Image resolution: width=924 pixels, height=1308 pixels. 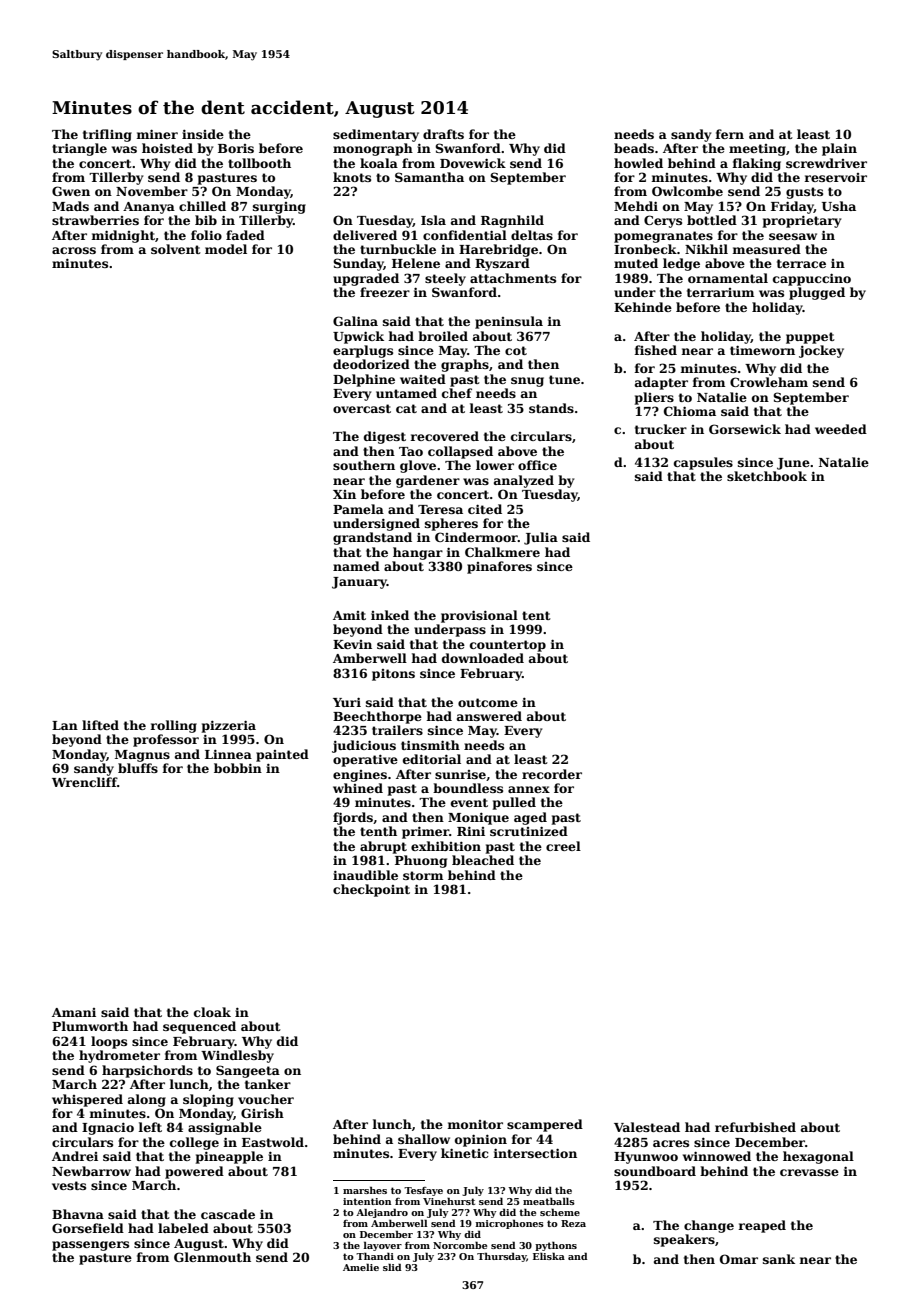 What do you see at coordinates (552, 774) in the screenshot?
I see `recorder` at bounding box center [552, 774].
